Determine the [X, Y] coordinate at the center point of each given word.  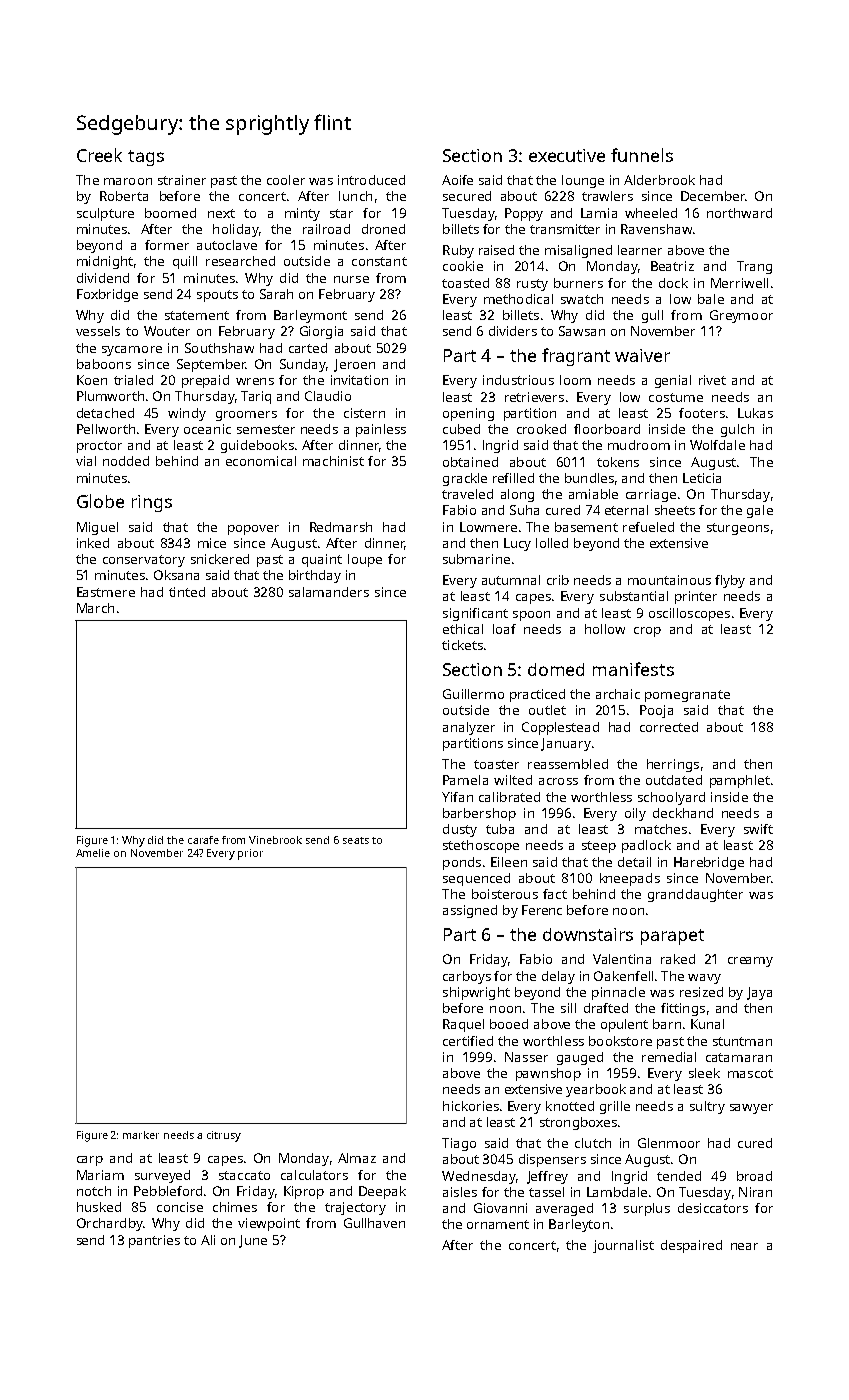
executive [567, 155]
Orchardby [110, 1224]
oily [635, 814]
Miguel [97, 528]
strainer [182, 180]
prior [250, 854]
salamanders [329, 592]
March [95, 608]
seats [356, 840]
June [253, 1241]
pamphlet [740, 781]
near [744, 1246]
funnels [642, 155]
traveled [467, 494]
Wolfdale [717, 445]
